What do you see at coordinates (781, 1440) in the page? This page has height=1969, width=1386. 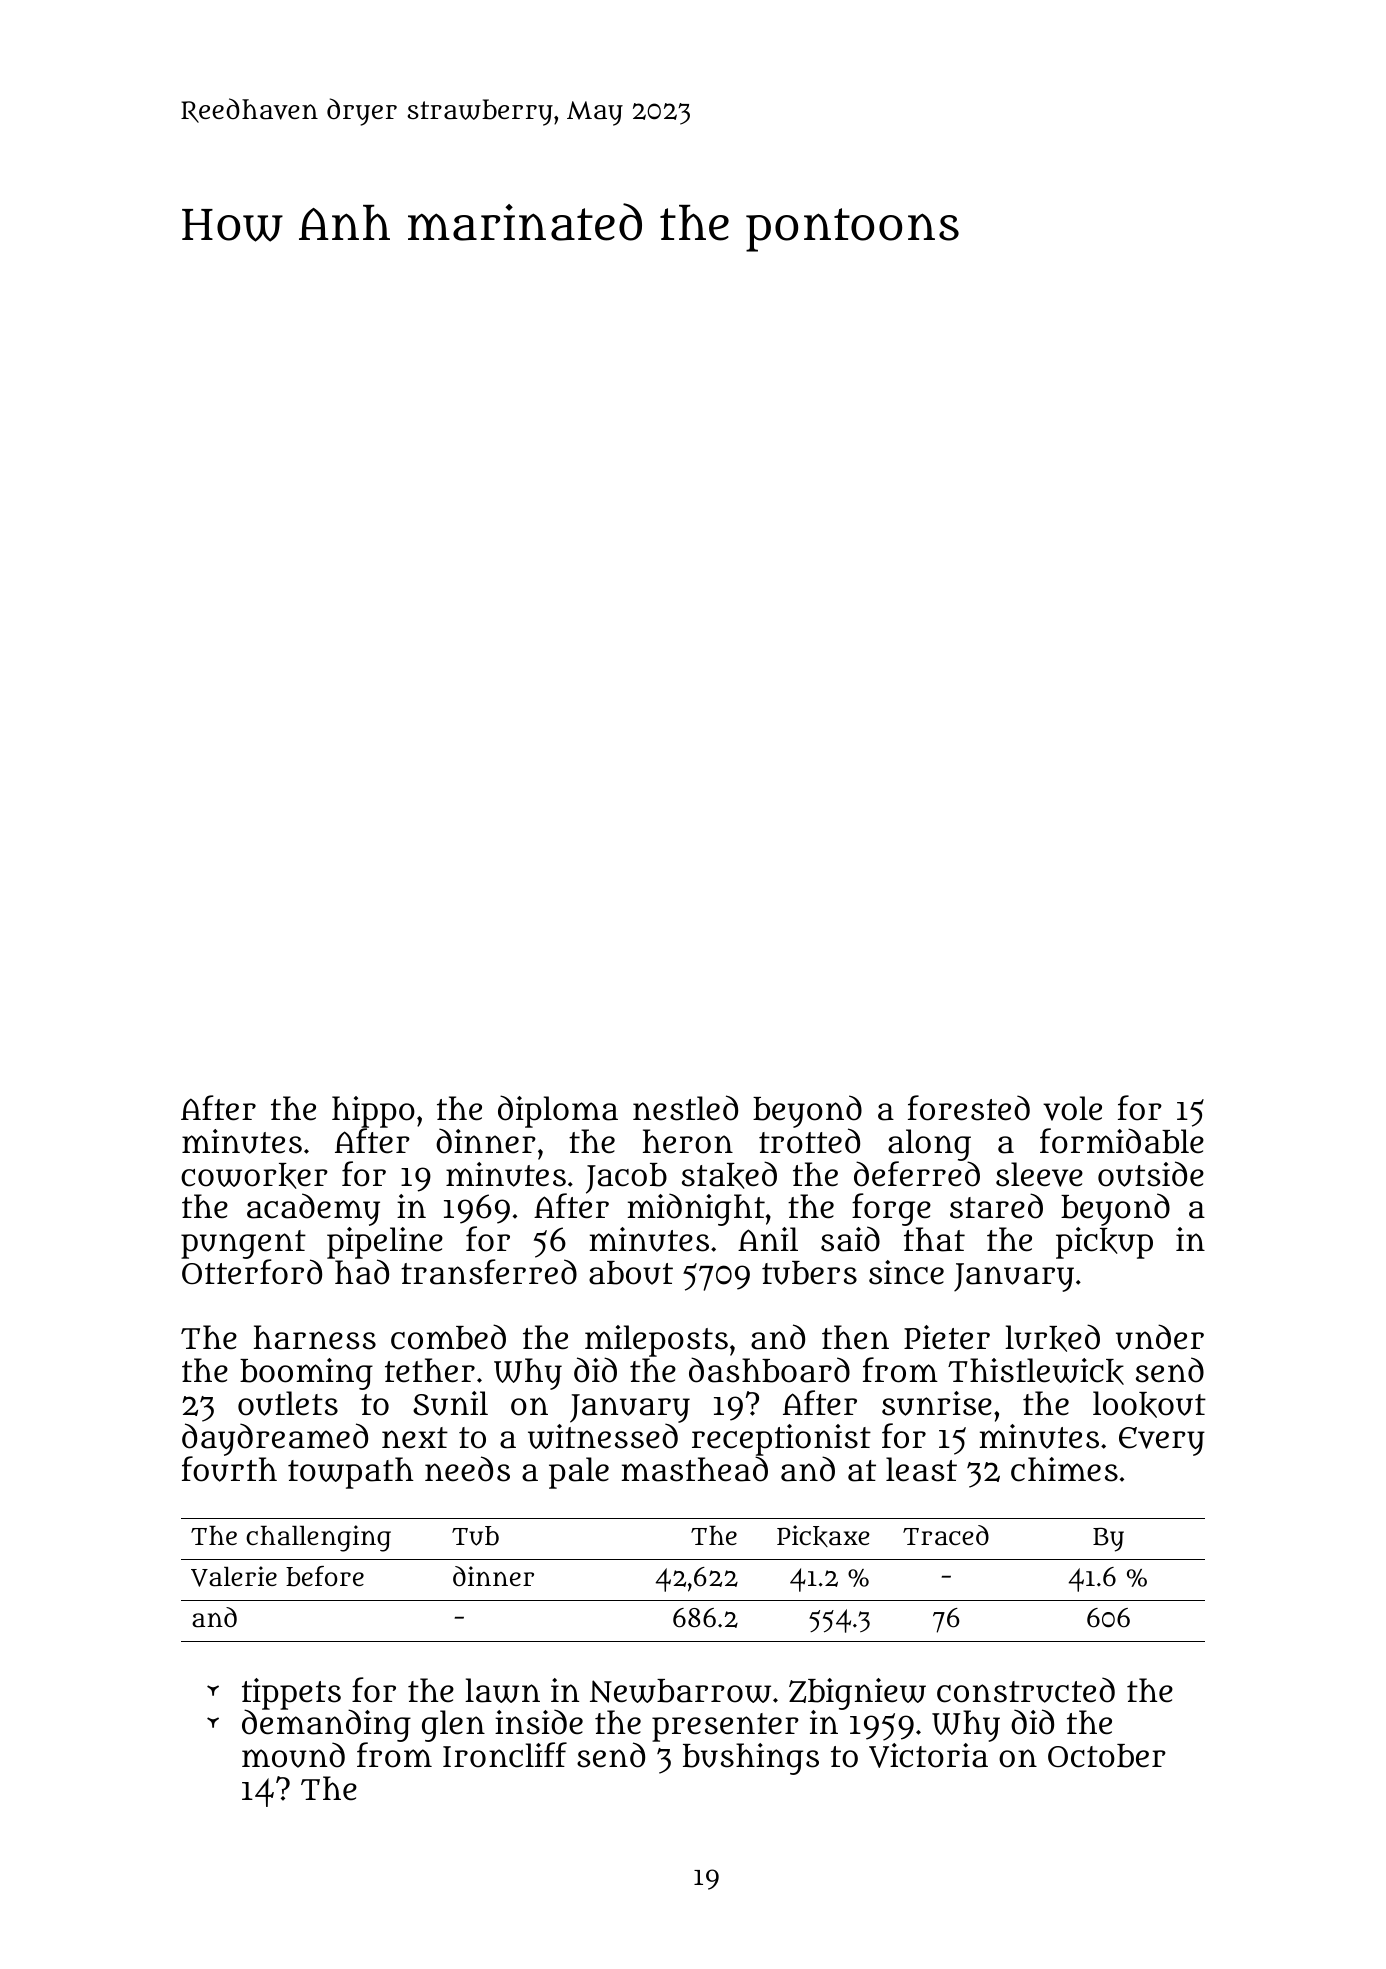 I see `receptionist` at bounding box center [781, 1440].
